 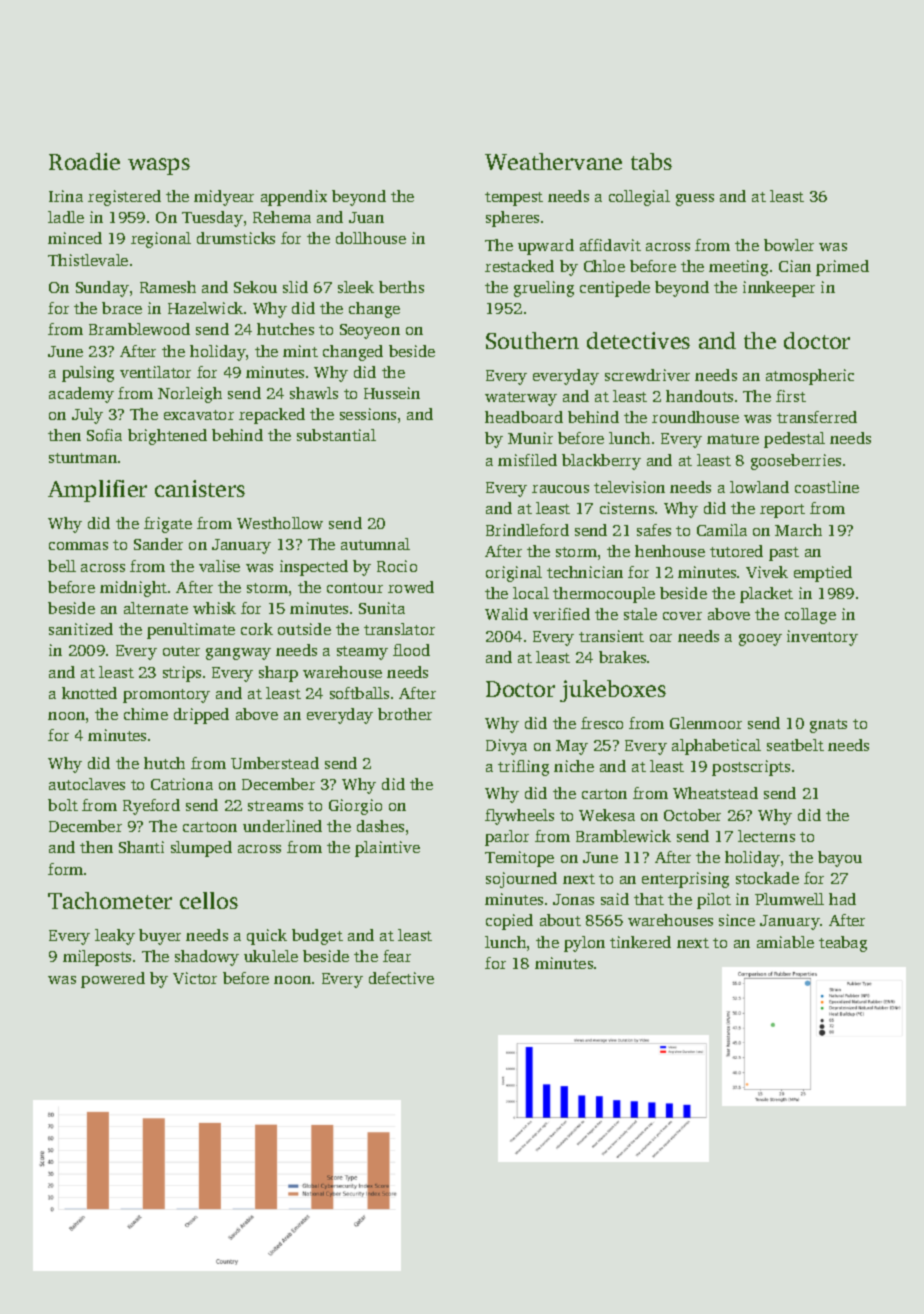 I want to click on knotted, so click(x=89, y=693).
